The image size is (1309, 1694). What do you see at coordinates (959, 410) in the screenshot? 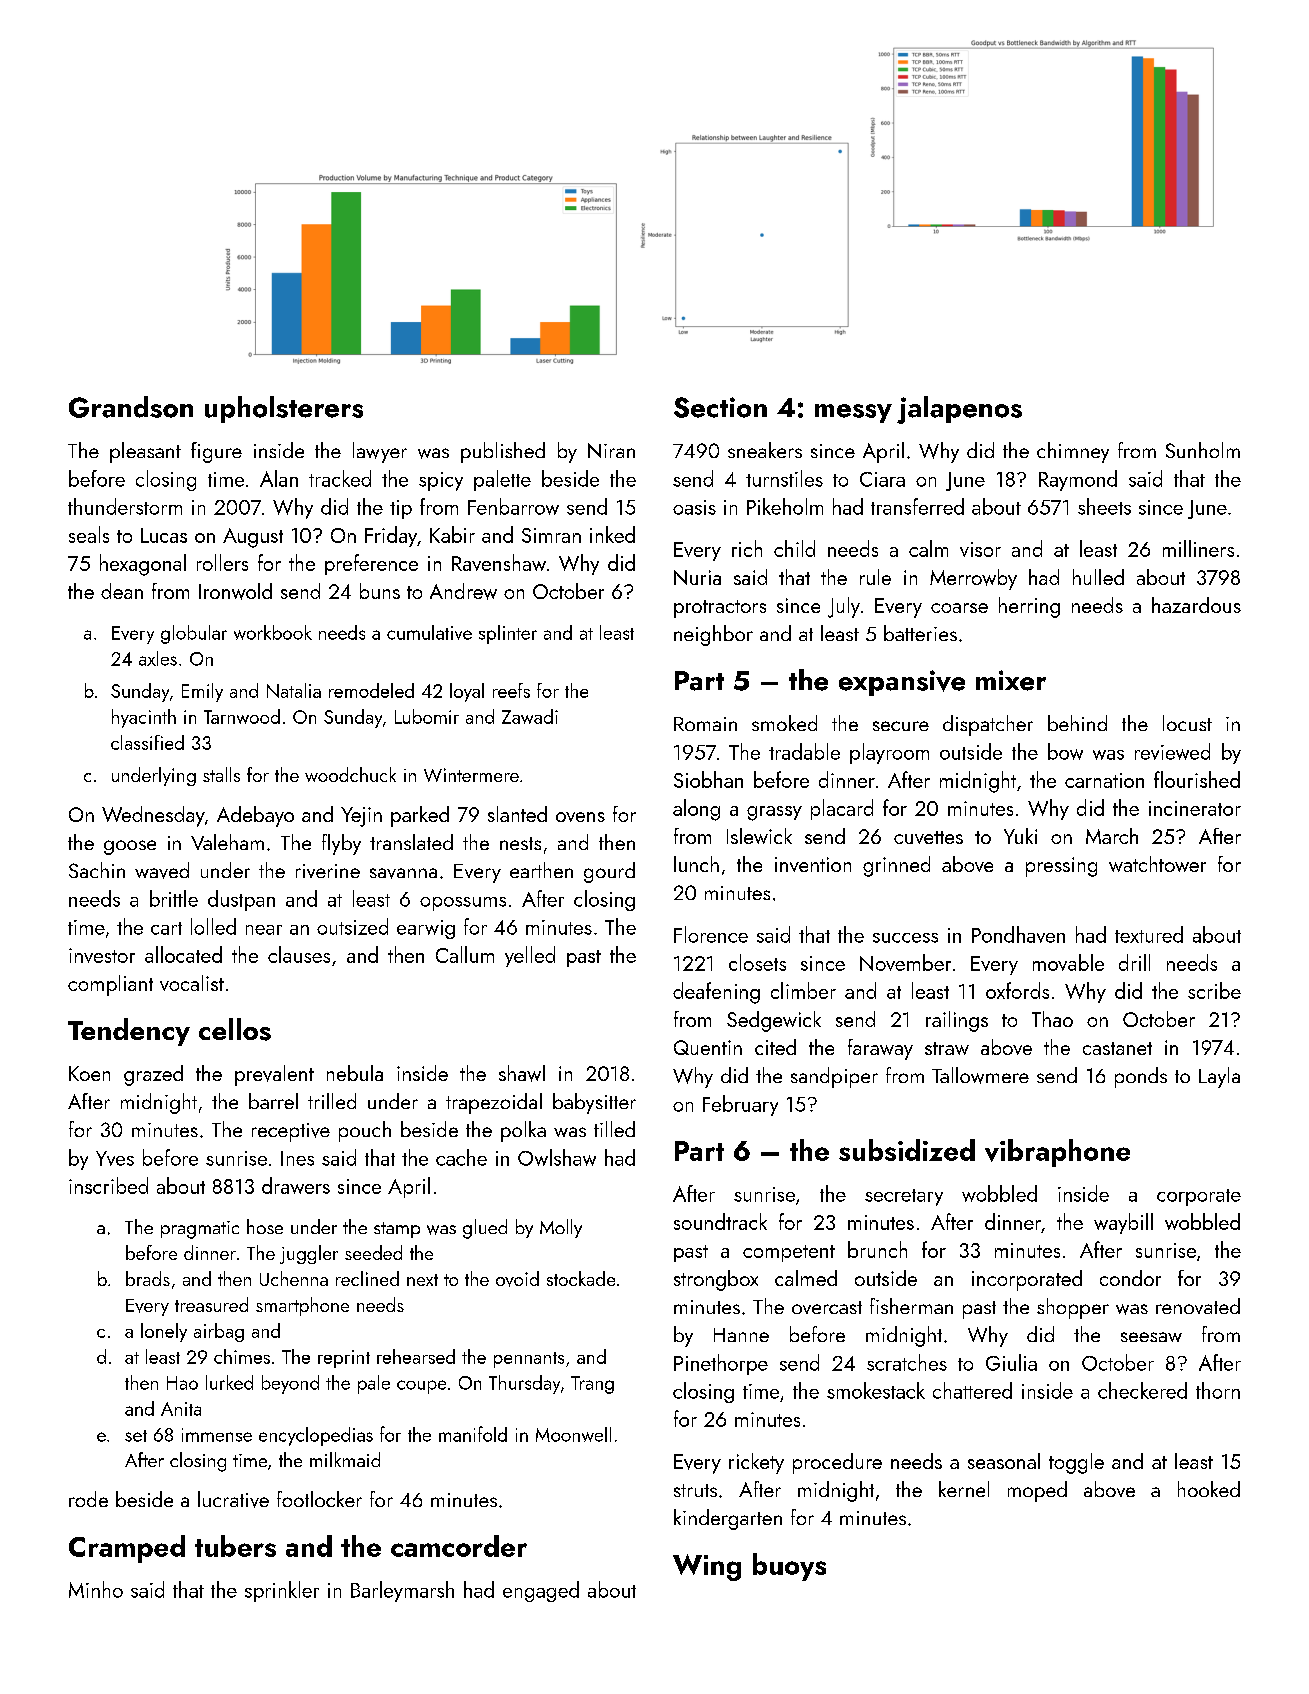
I see `jalapenos` at bounding box center [959, 410].
